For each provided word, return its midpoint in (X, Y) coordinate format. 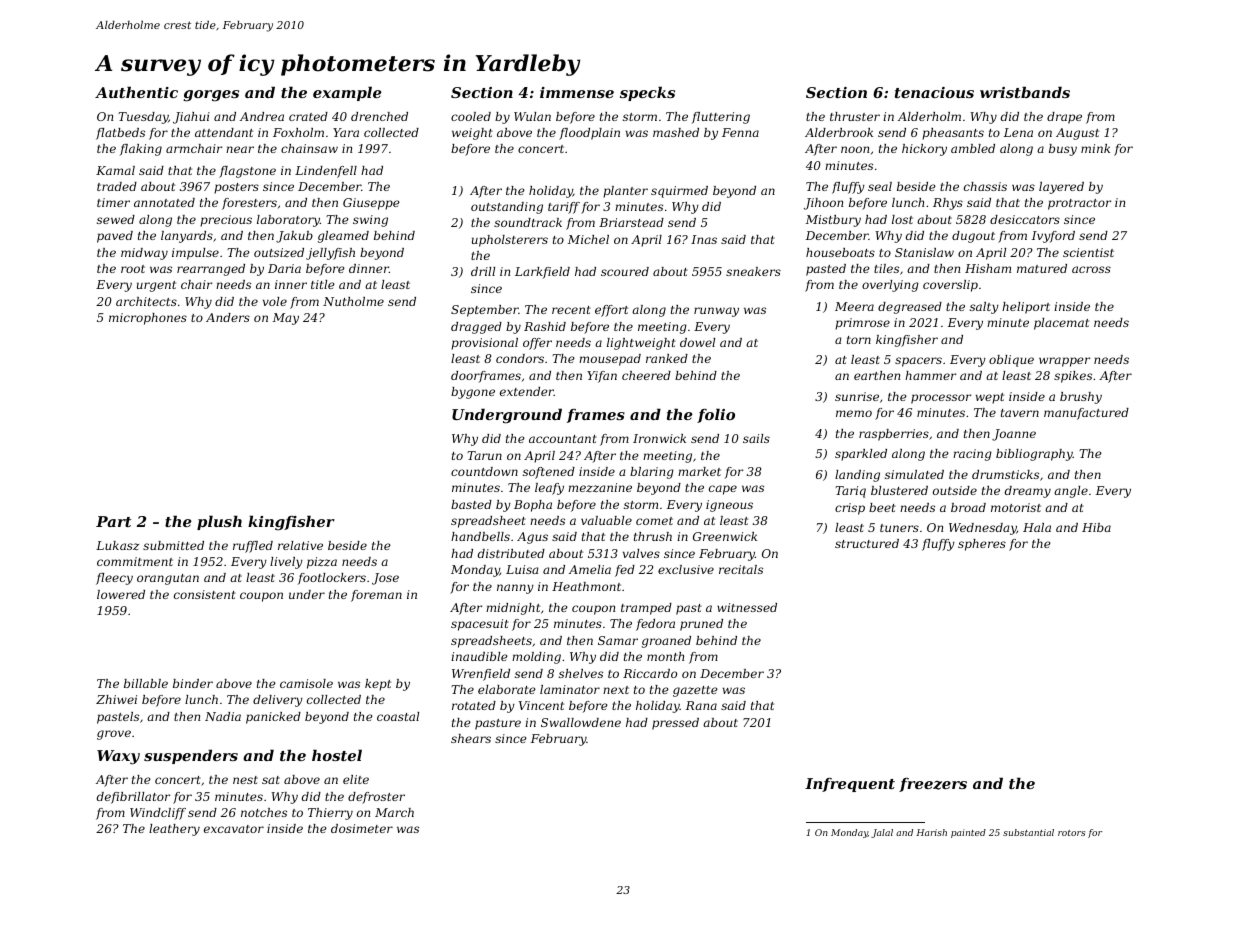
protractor (1079, 204)
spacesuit (480, 625)
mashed (676, 132)
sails (756, 438)
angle (1071, 492)
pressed (675, 724)
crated (308, 116)
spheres (982, 545)
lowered (121, 594)
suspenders (191, 756)
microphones (148, 319)
